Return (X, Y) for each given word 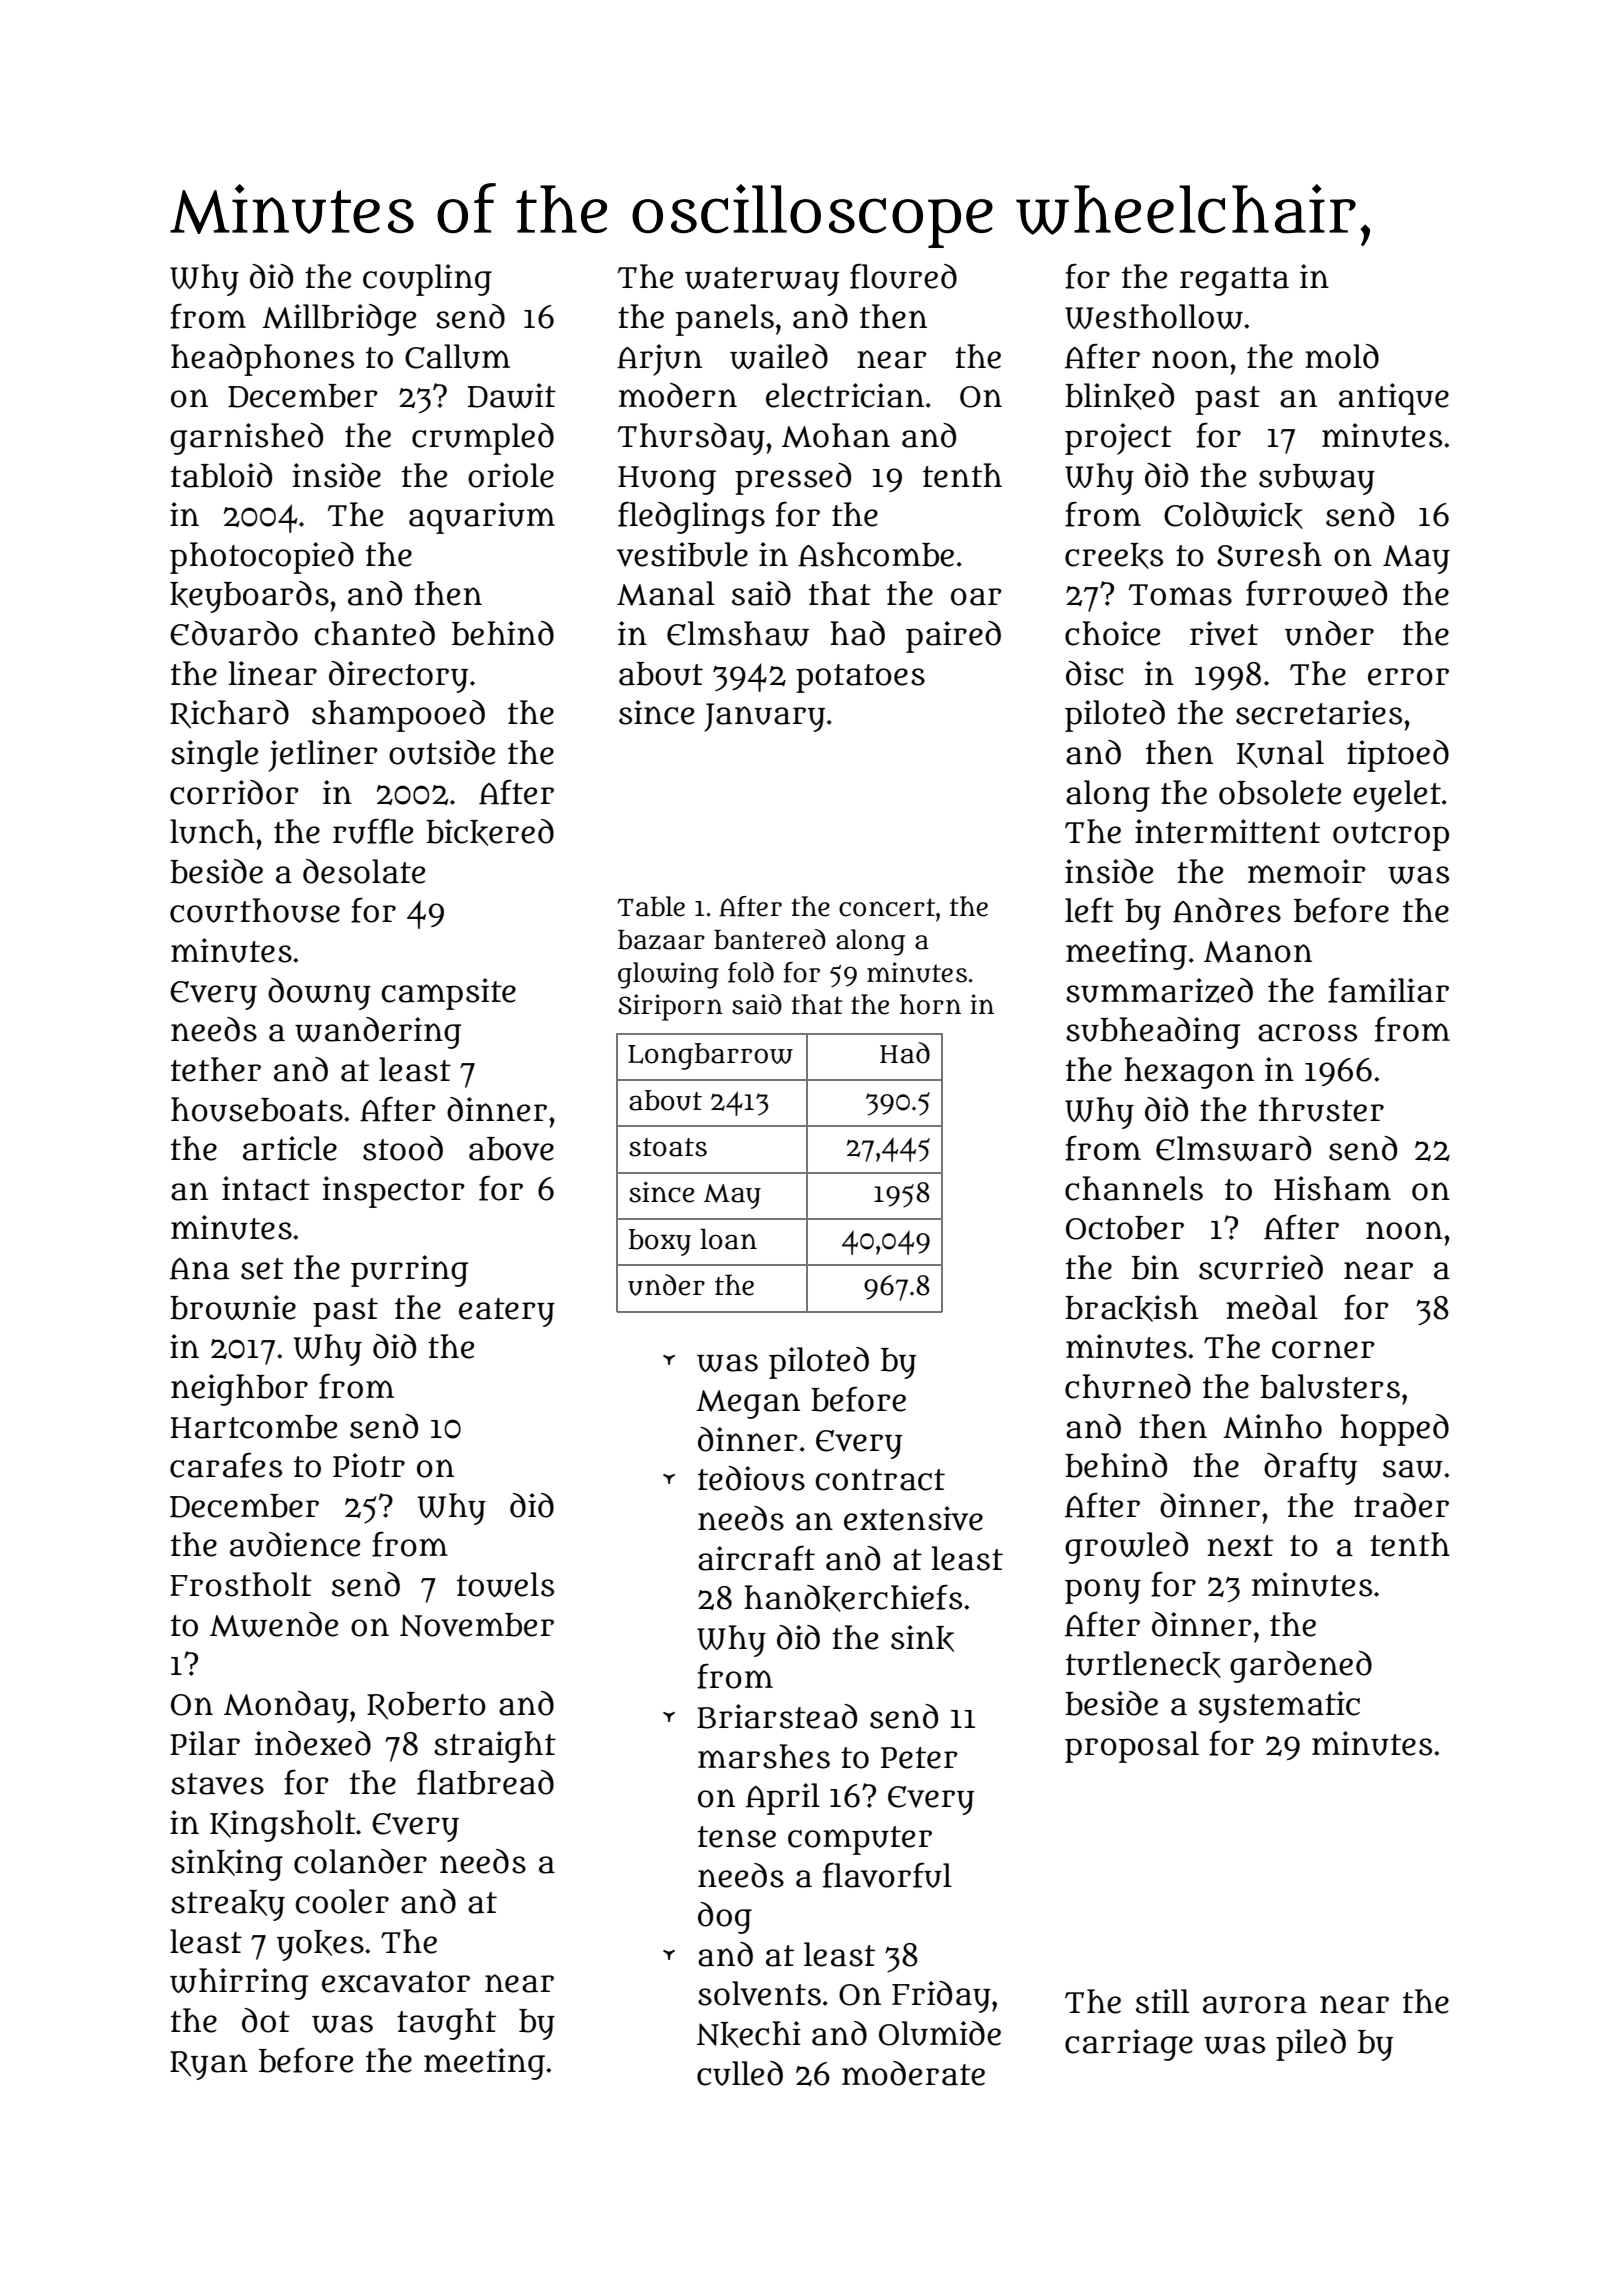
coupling (427, 280)
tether (216, 1069)
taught (446, 2024)
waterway (762, 281)
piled (1311, 2045)
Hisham (1332, 1188)
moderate (913, 2073)
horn (930, 1004)
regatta (1234, 281)
